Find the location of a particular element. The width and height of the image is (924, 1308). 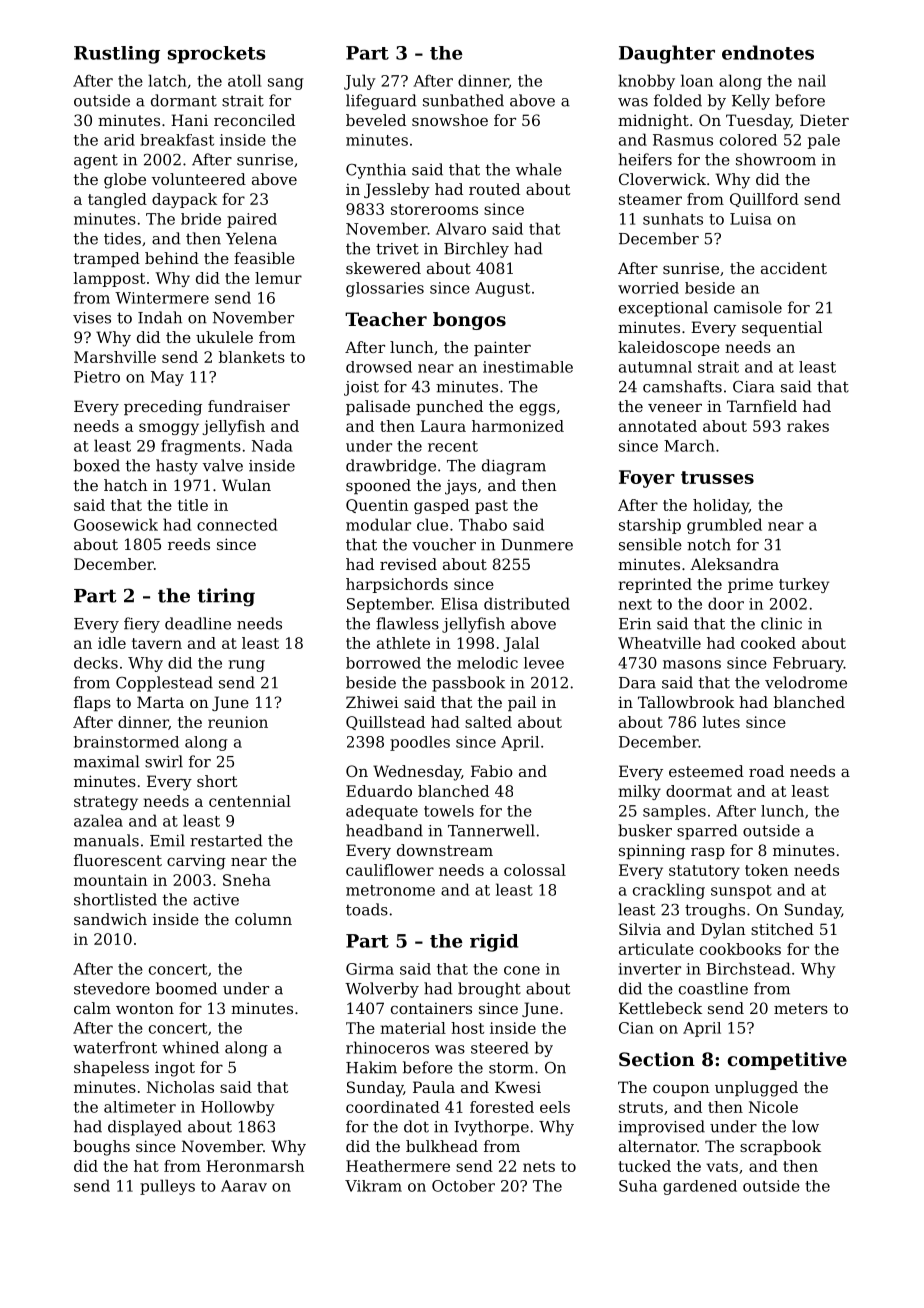

distributed is located at coordinates (527, 603).
